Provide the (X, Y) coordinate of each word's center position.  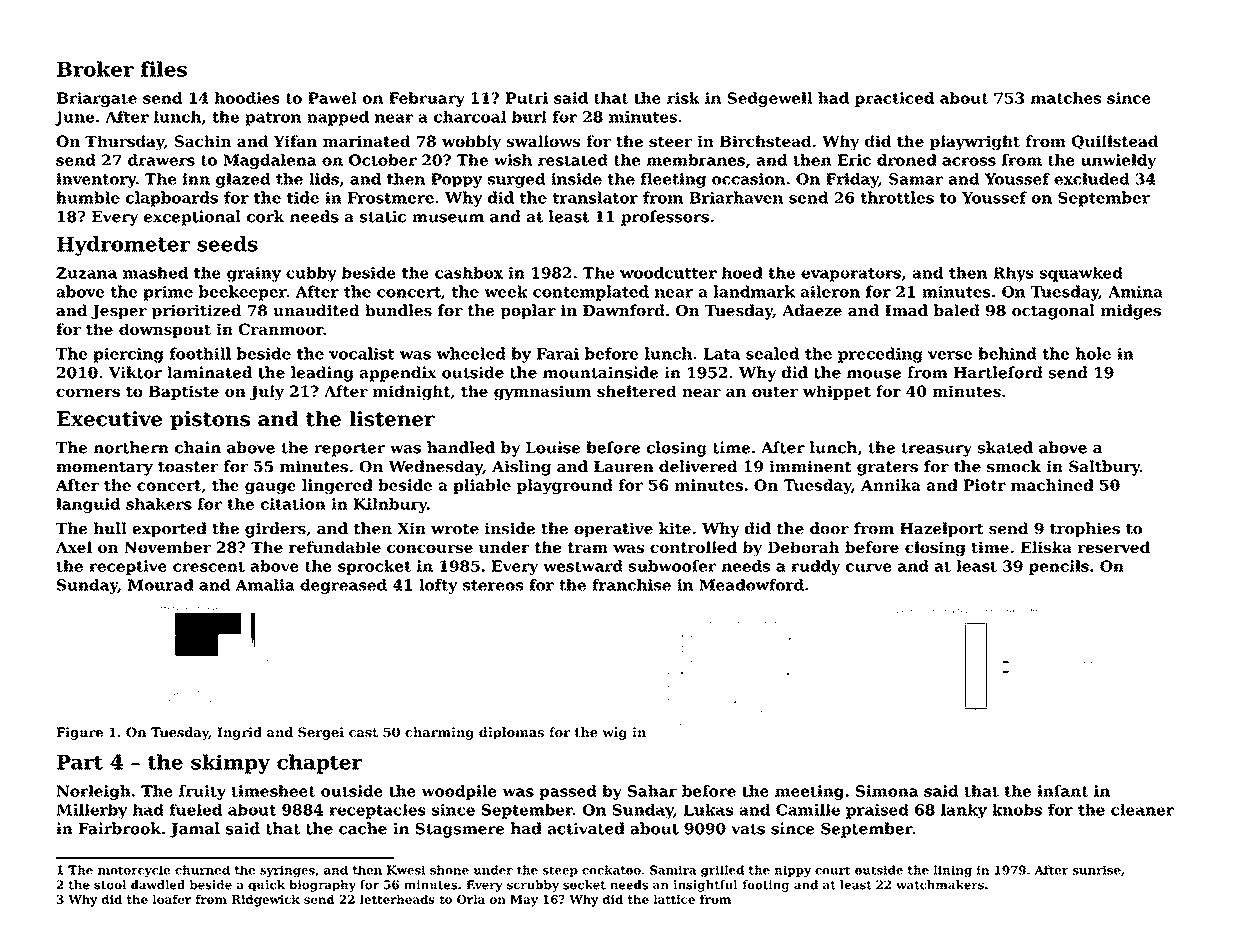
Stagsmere (460, 830)
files (164, 69)
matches (1066, 98)
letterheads (397, 899)
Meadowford (751, 585)
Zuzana (86, 273)
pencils (1059, 567)
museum (448, 218)
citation (293, 504)
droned (907, 160)
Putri (527, 98)
